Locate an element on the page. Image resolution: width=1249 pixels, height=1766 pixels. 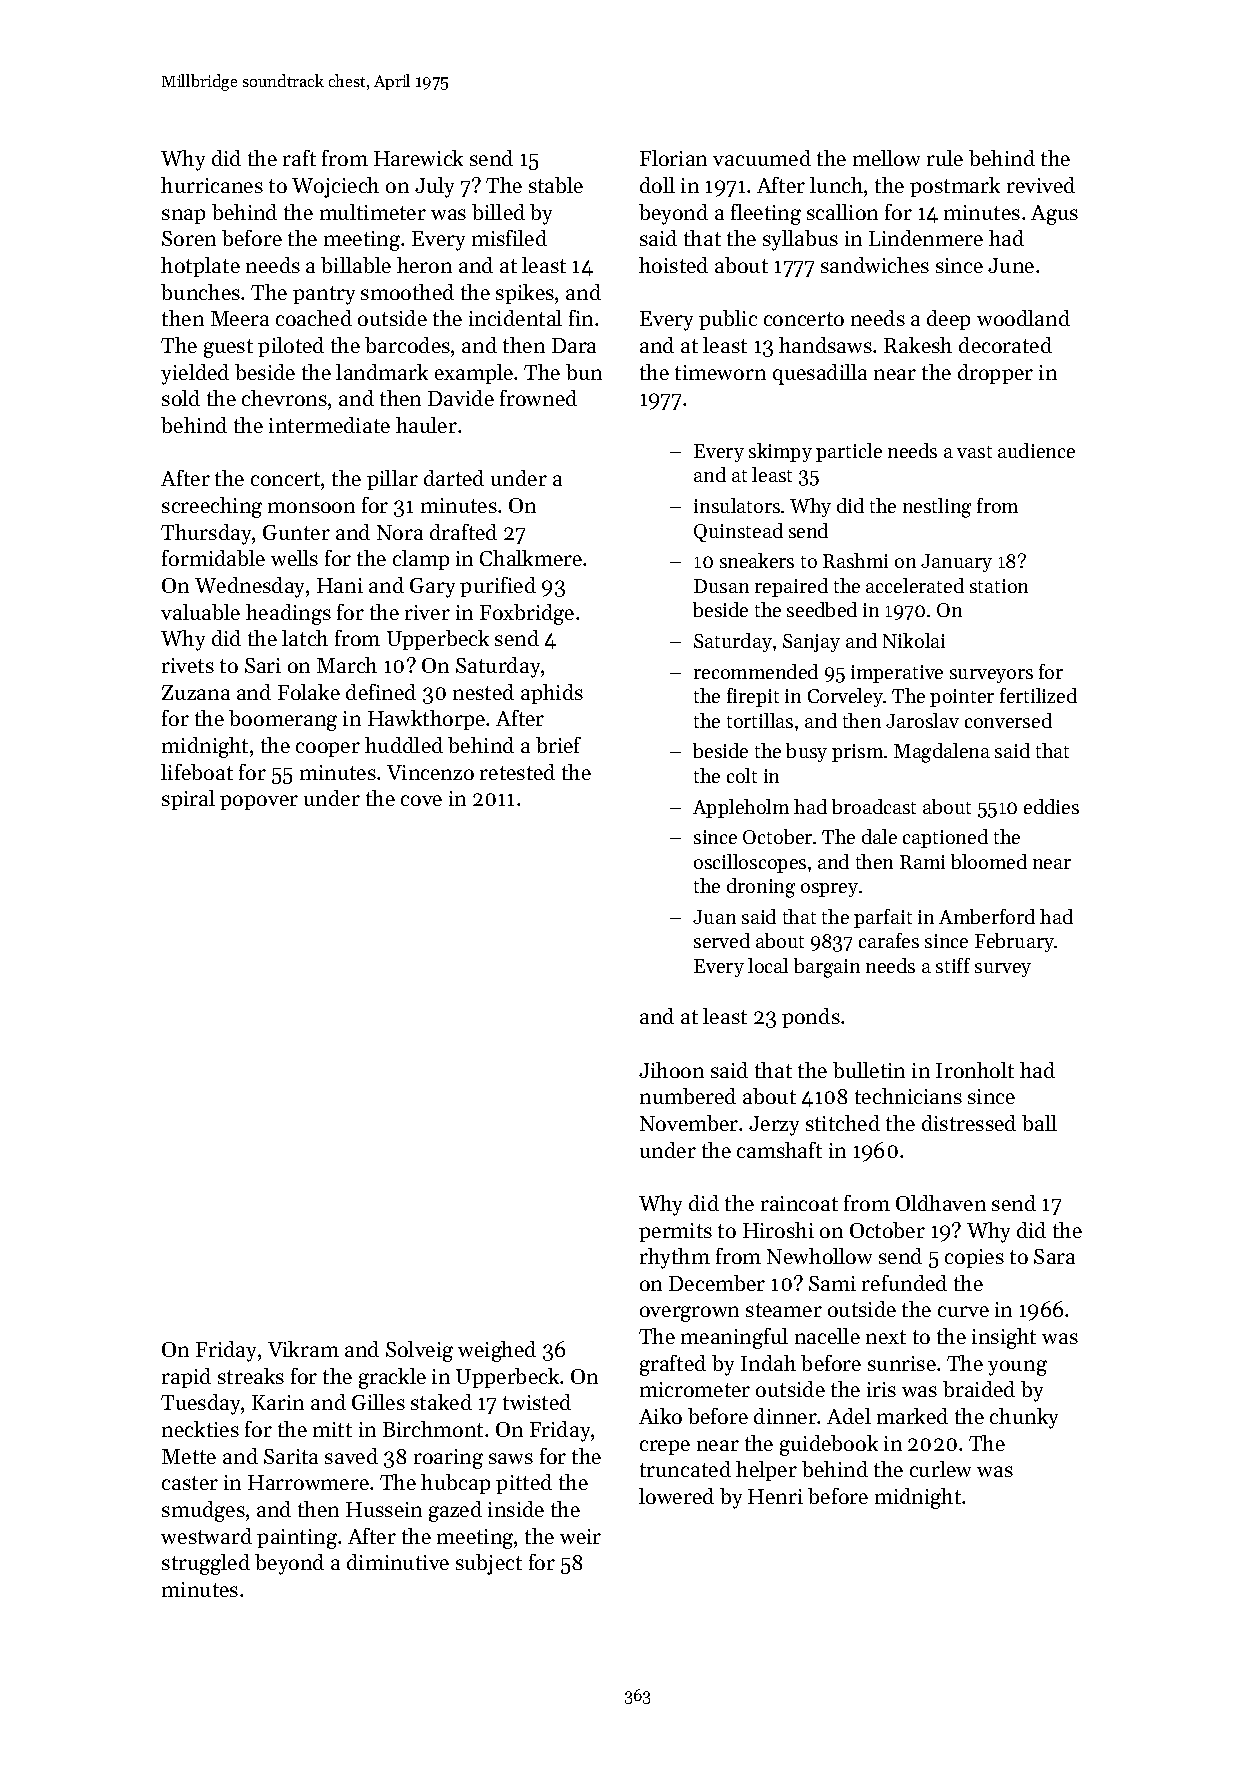
Jihoon is located at coordinates (671, 1070).
